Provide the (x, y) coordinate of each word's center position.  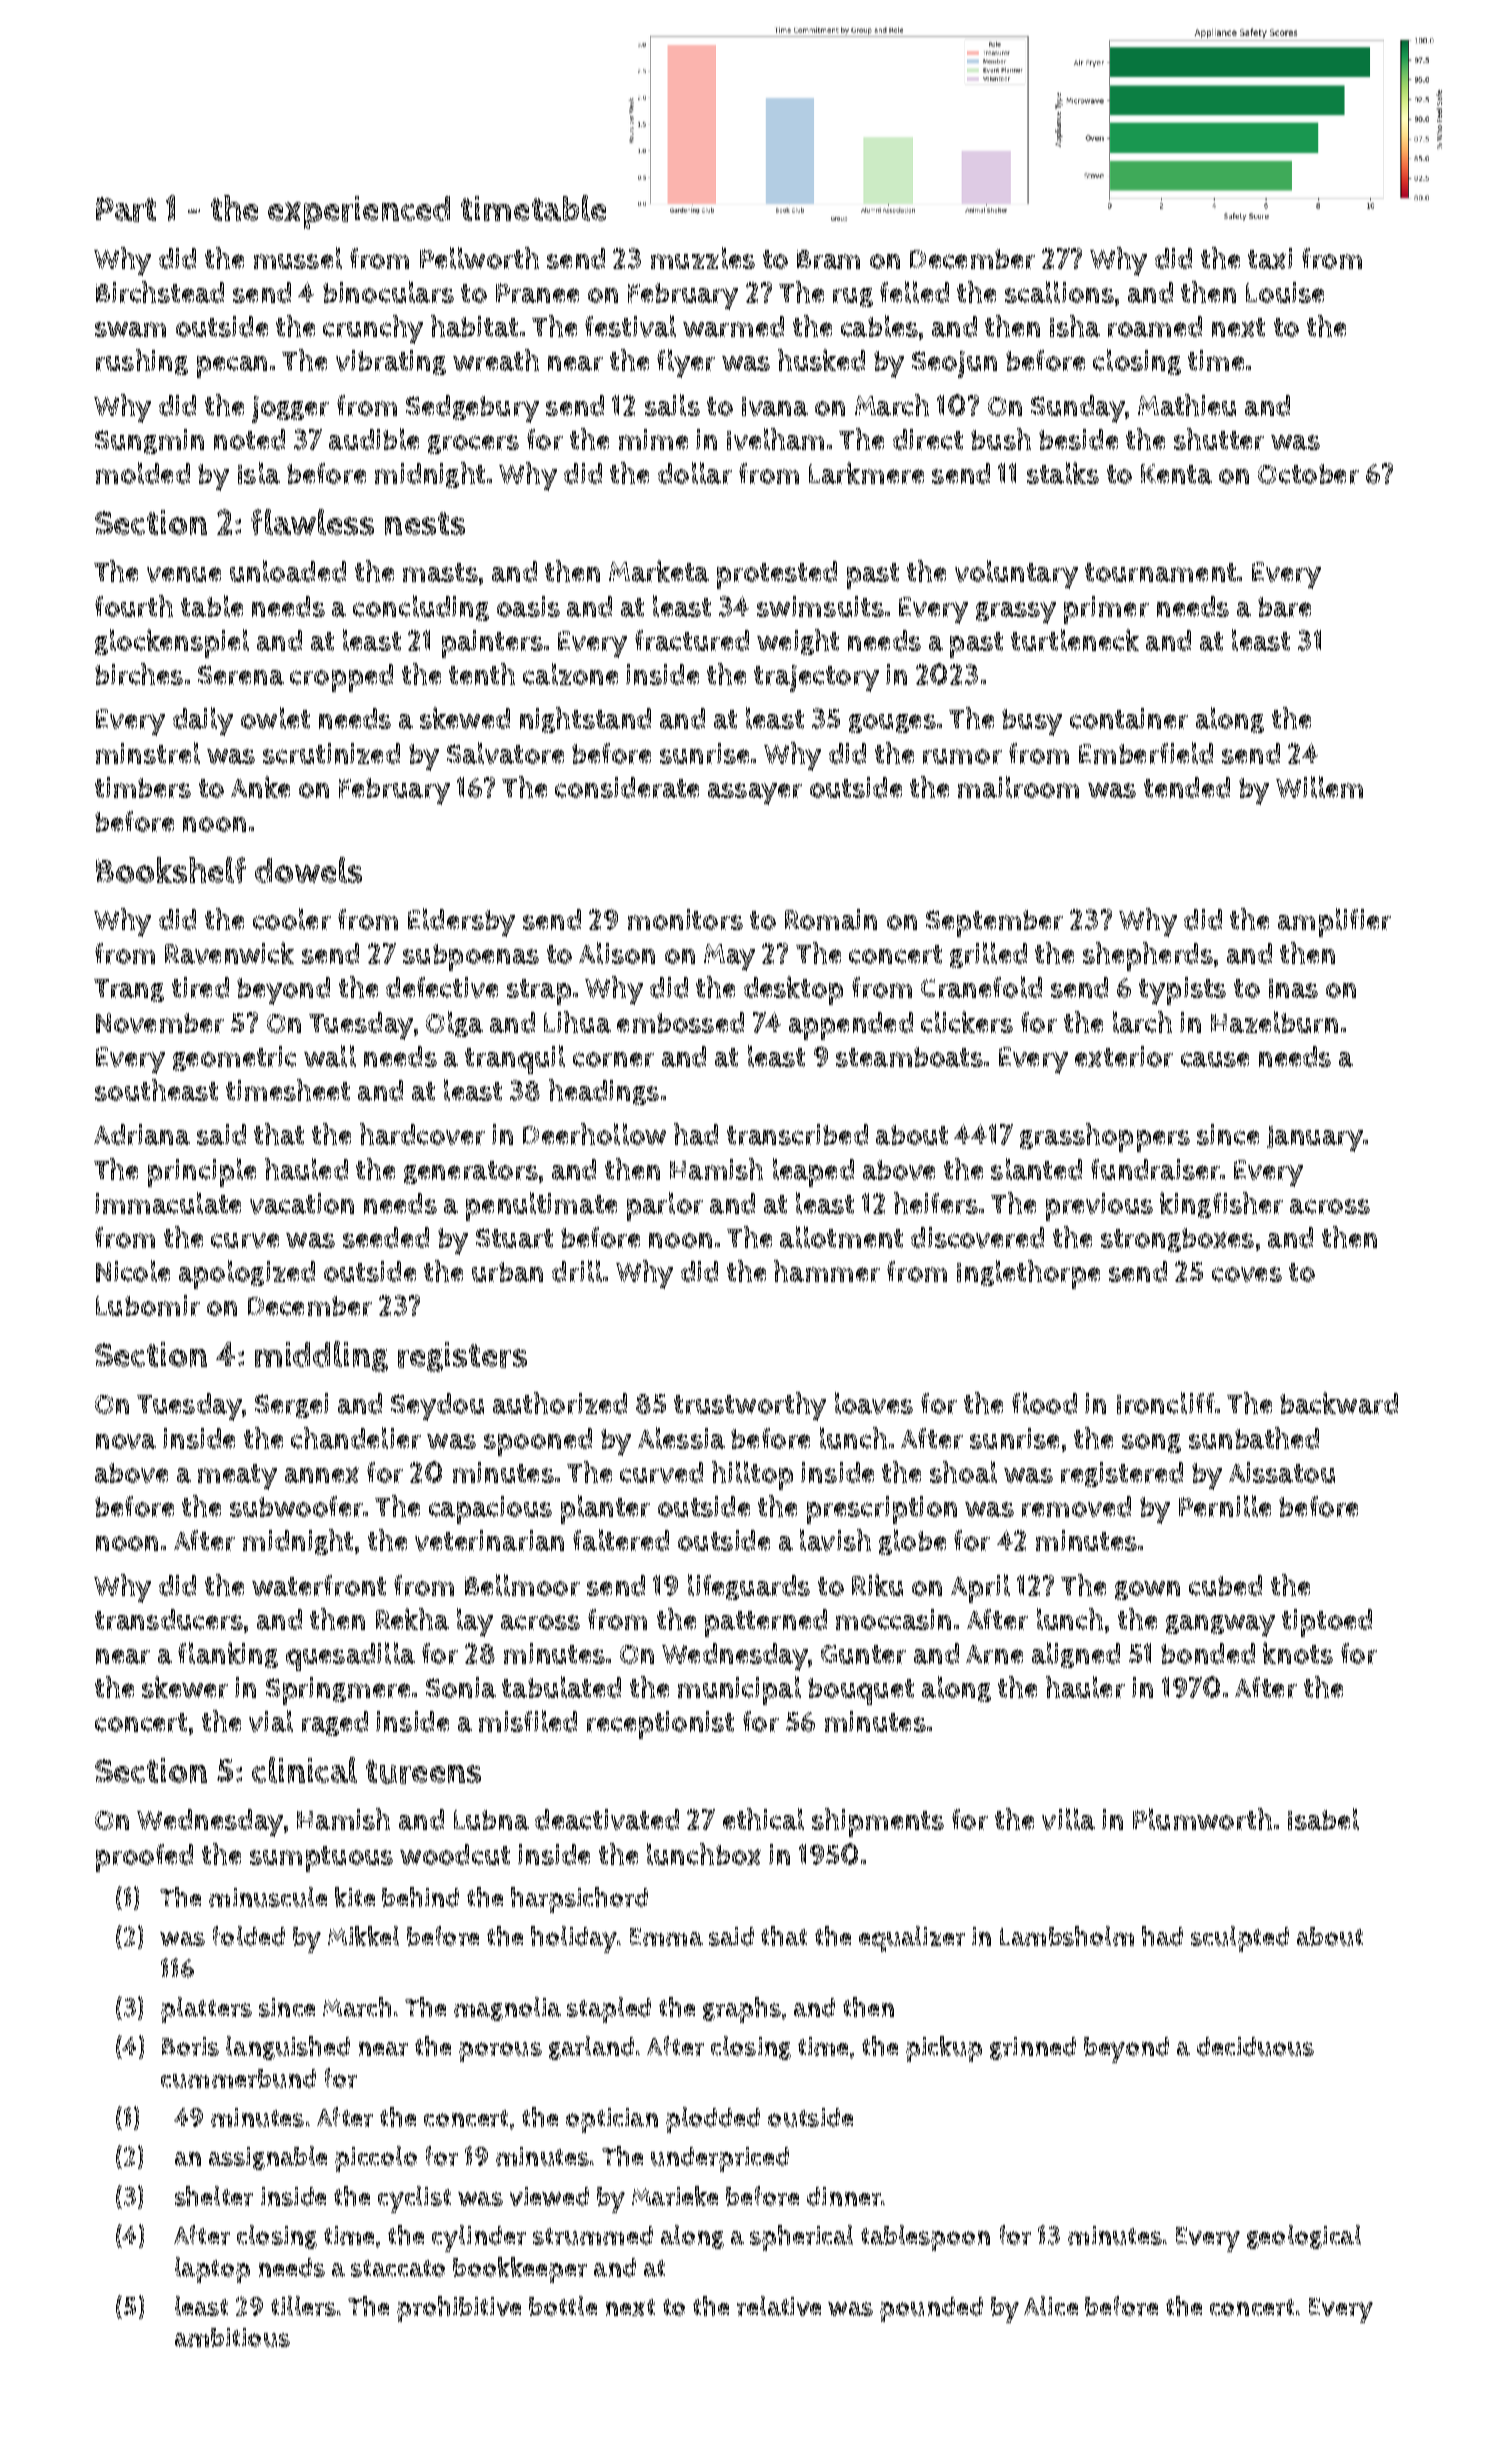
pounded (931, 2309)
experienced (359, 212)
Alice (1051, 2306)
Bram (828, 259)
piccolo (376, 2159)
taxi (1270, 258)
